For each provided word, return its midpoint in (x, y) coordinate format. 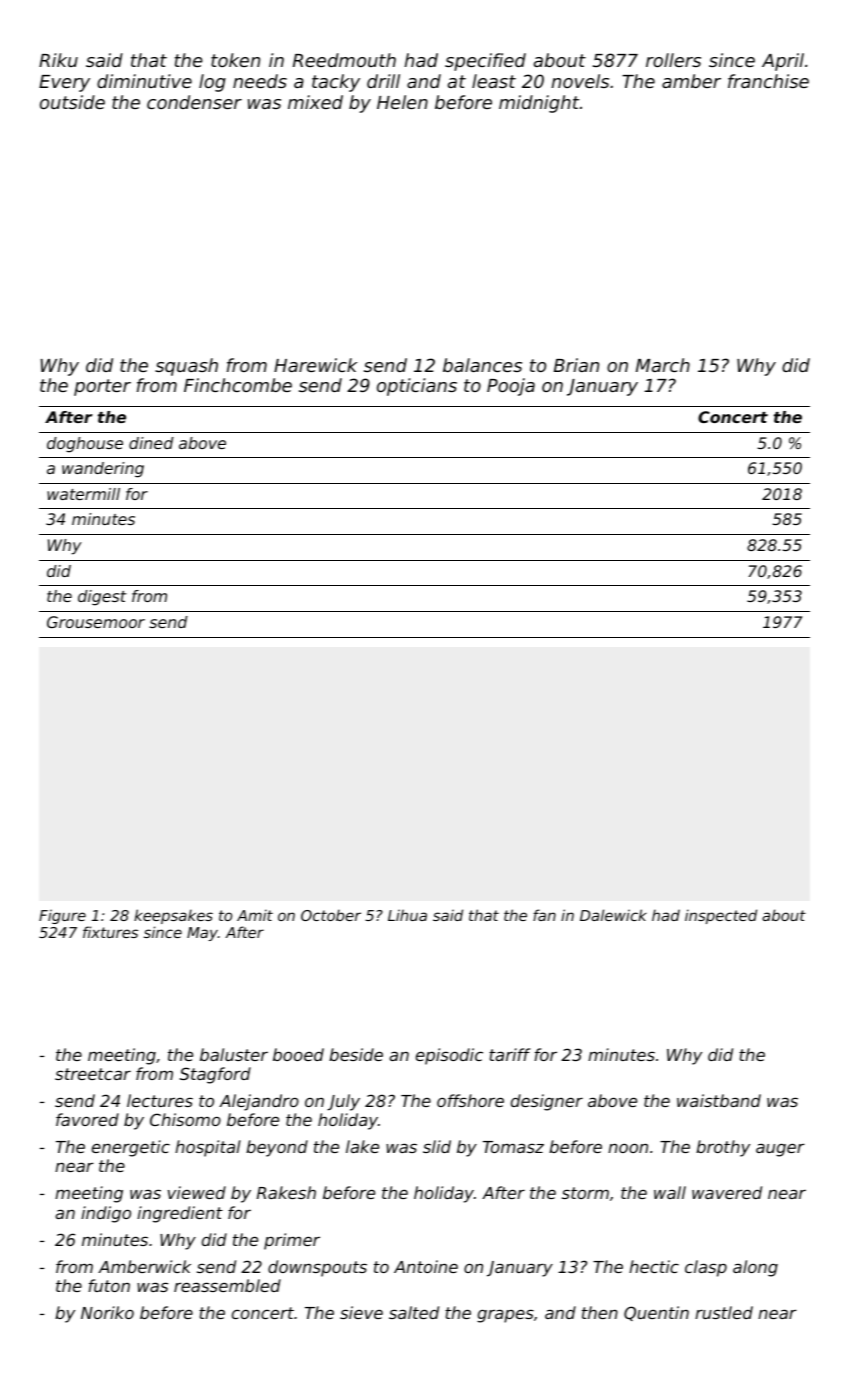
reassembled (227, 1285)
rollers (673, 60)
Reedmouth (344, 60)
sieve (361, 1312)
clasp (706, 1268)
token (235, 60)
